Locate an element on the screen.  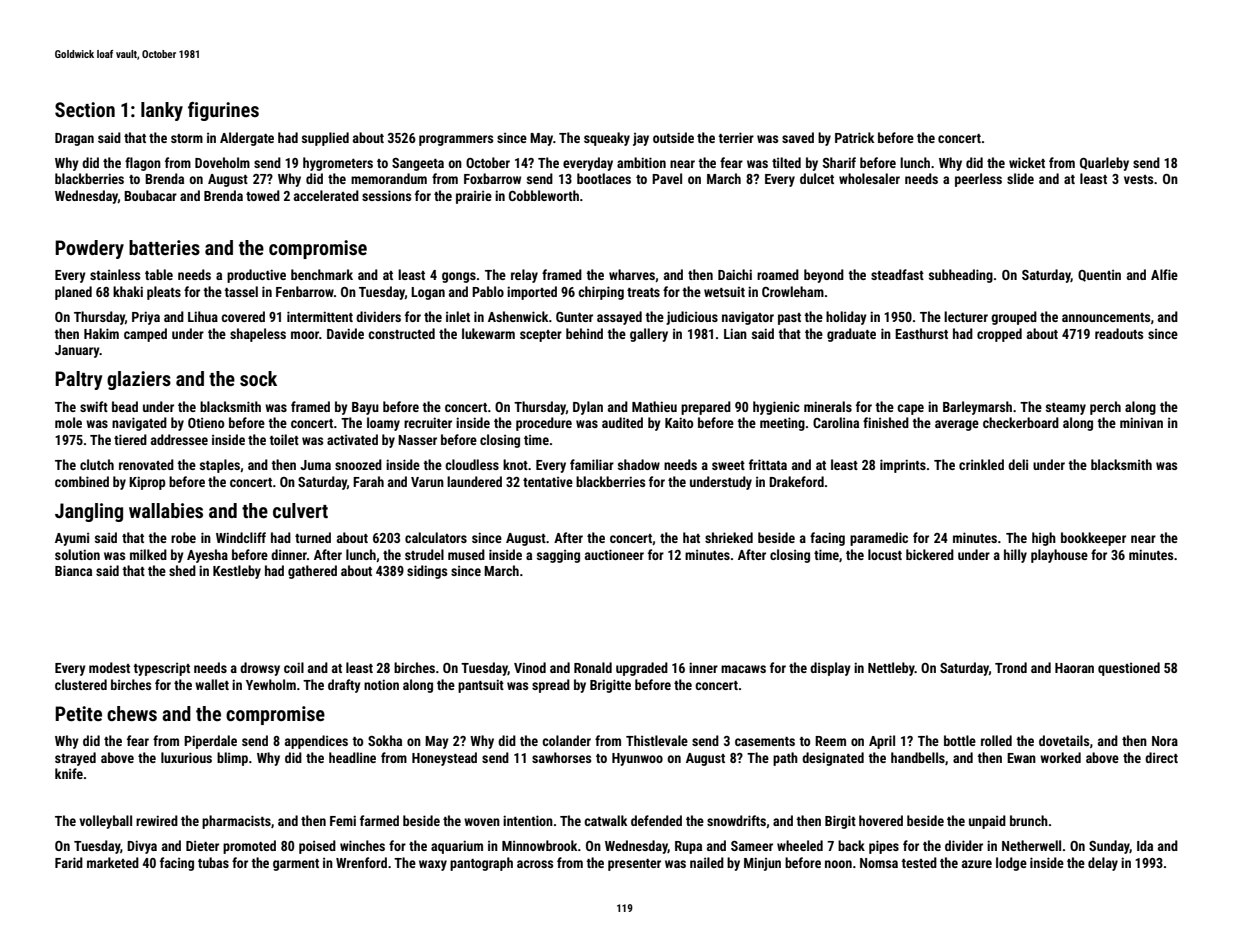
volleyball is located at coordinates (105, 822).
